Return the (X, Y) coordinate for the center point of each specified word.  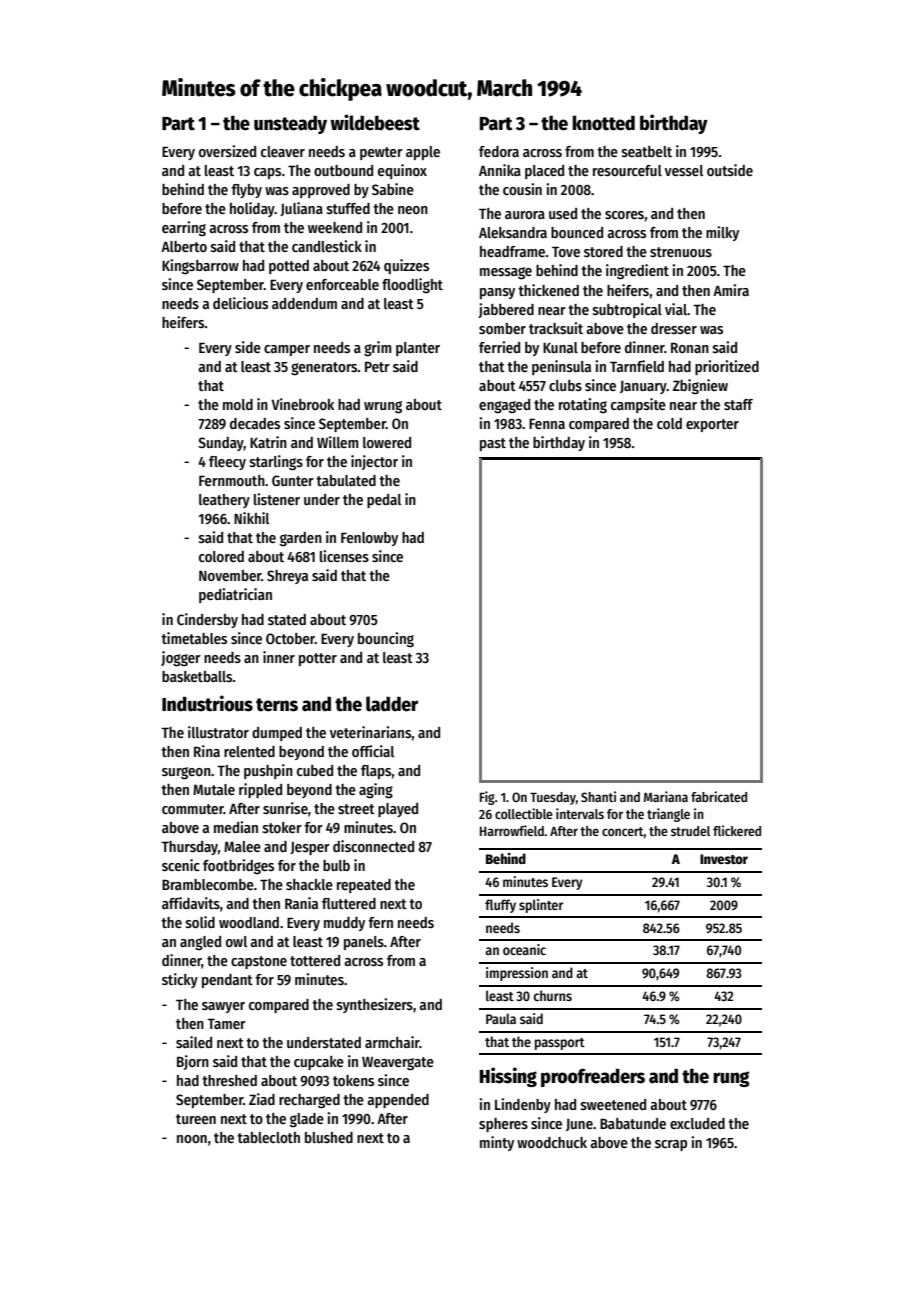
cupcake (319, 1063)
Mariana (666, 796)
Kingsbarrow (200, 267)
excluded (697, 1123)
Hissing (508, 1077)
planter (418, 349)
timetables (194, 638)
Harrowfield (512, 830)
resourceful (627, 170)
